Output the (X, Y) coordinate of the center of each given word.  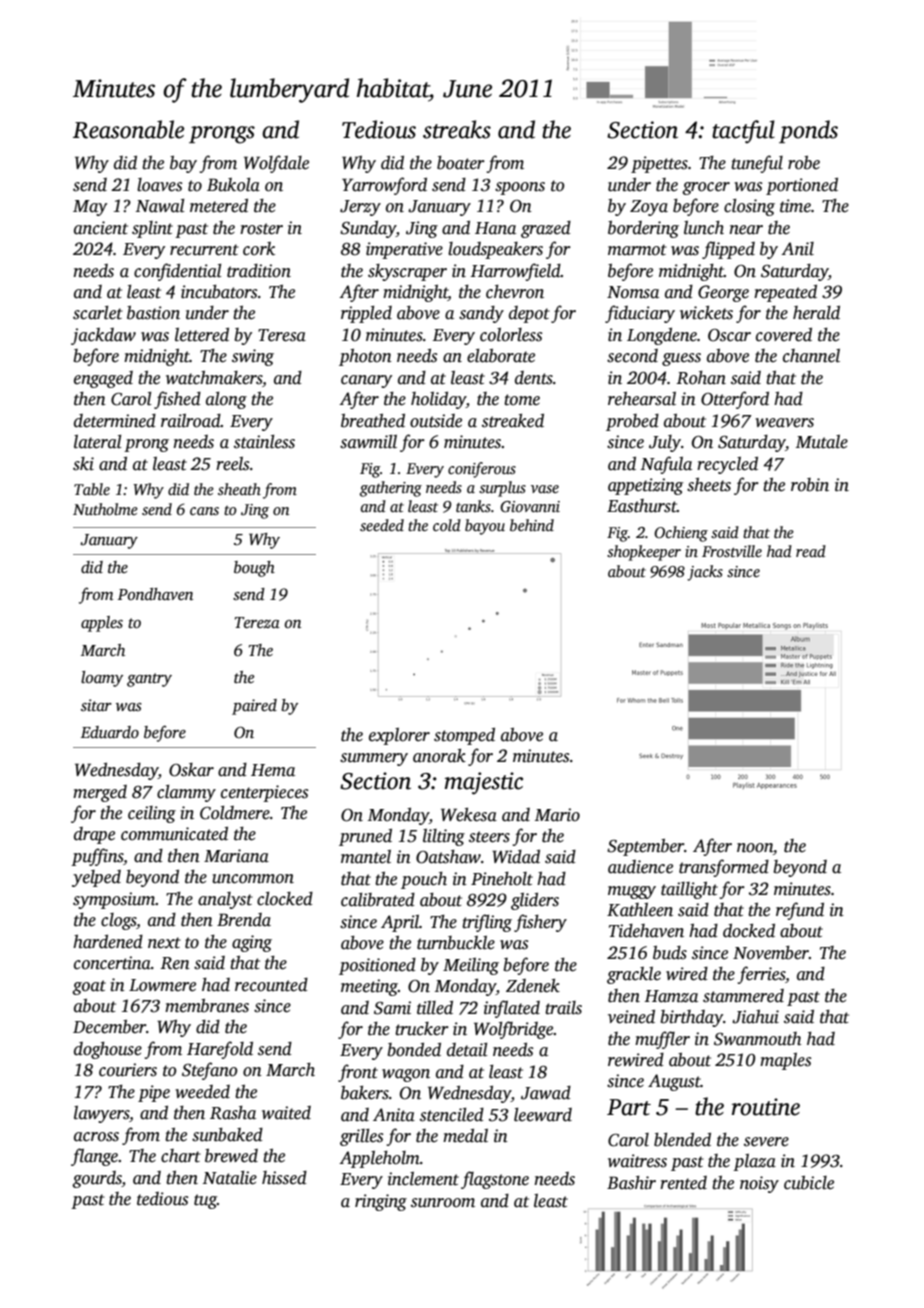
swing (253, 357)
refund (800, 911)
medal (465, 1136)
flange (94, 1157)
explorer (399, 736)
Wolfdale (276, 164)
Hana (495, 228)
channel (811, 356)
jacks (705, 573)
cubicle (809, 1183)
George (723, 293)
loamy (102, 679)
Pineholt (502, 879)
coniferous (482, 470)
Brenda (244, 920)
